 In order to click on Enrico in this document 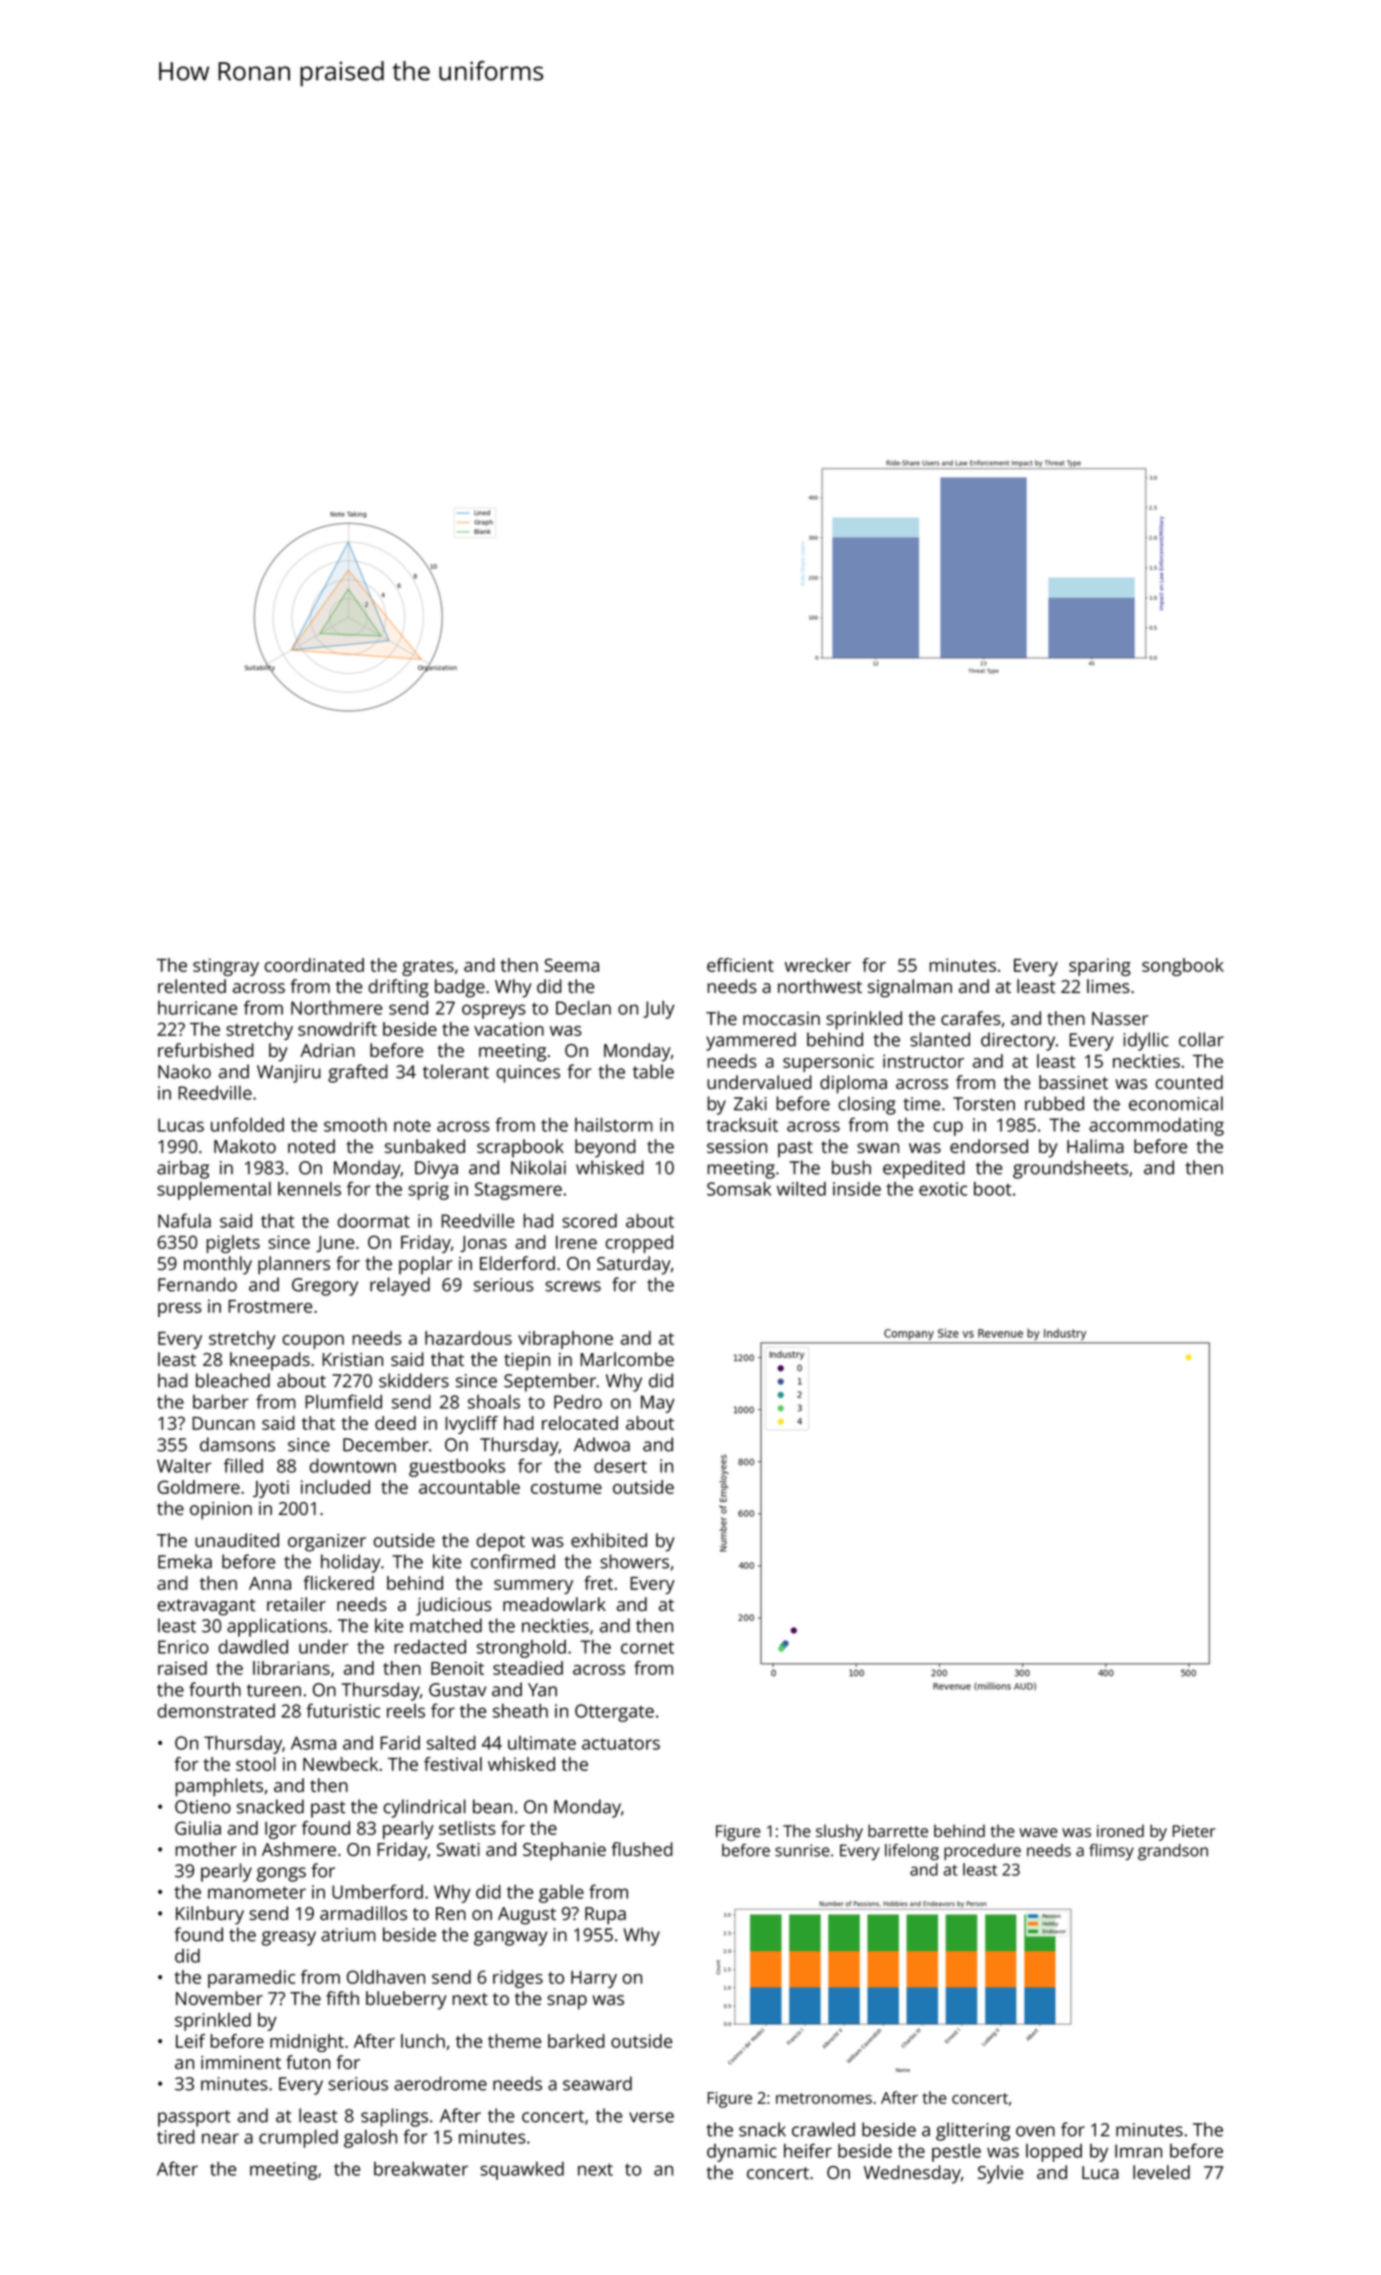, I will do `click(183, 1647)`.
